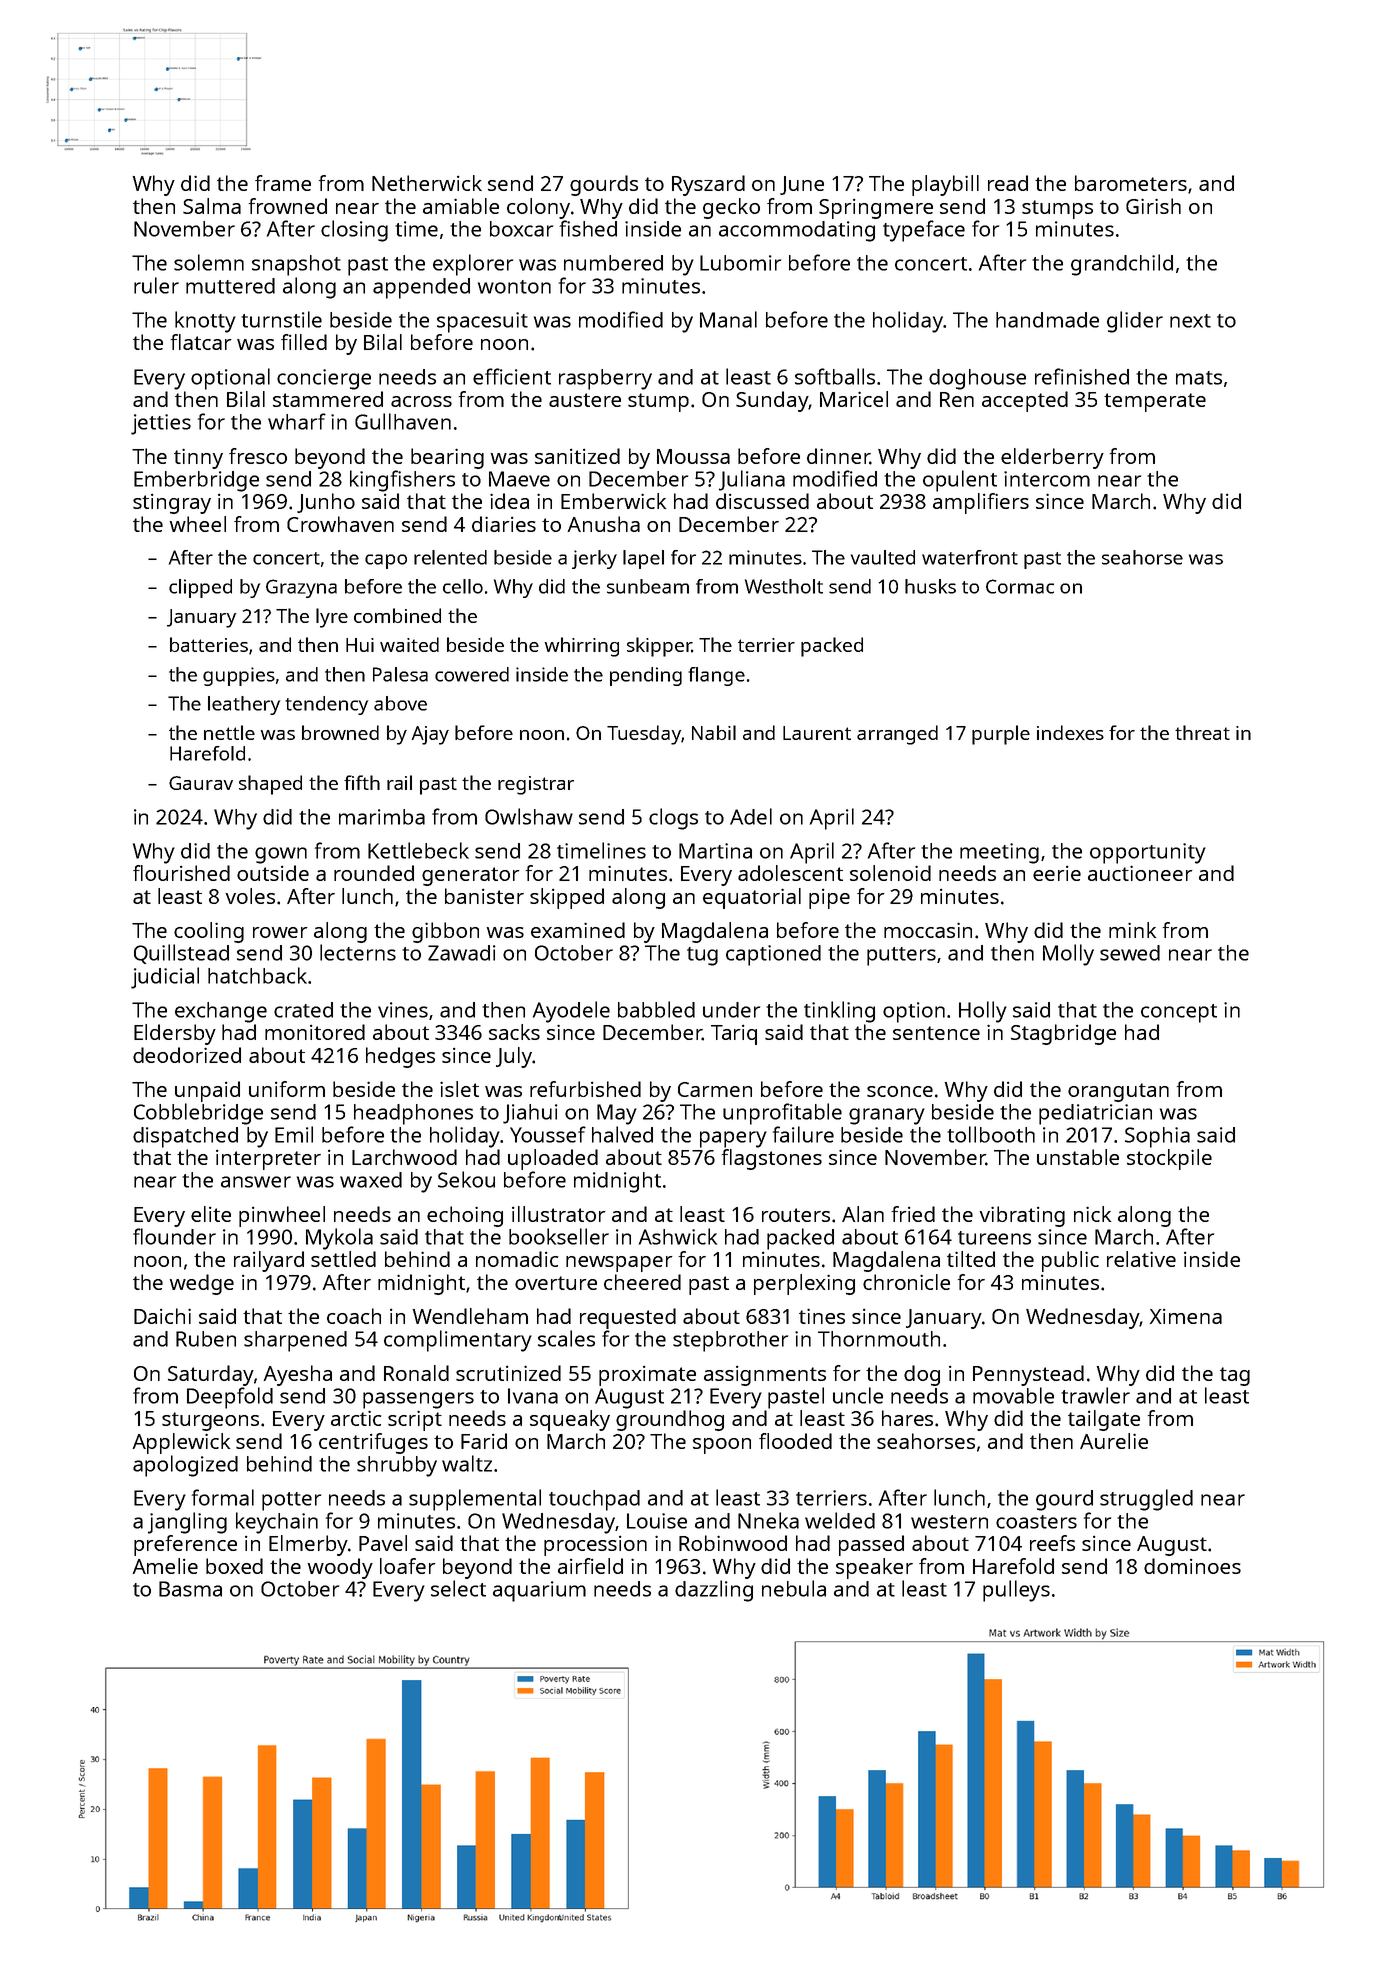 Image resolution: width=1386 pixels, height=1969 pixels. What do you see at coordinates (628, 1318) in the screenshot?
I see `requested` at bounding box center [628, 1318].
